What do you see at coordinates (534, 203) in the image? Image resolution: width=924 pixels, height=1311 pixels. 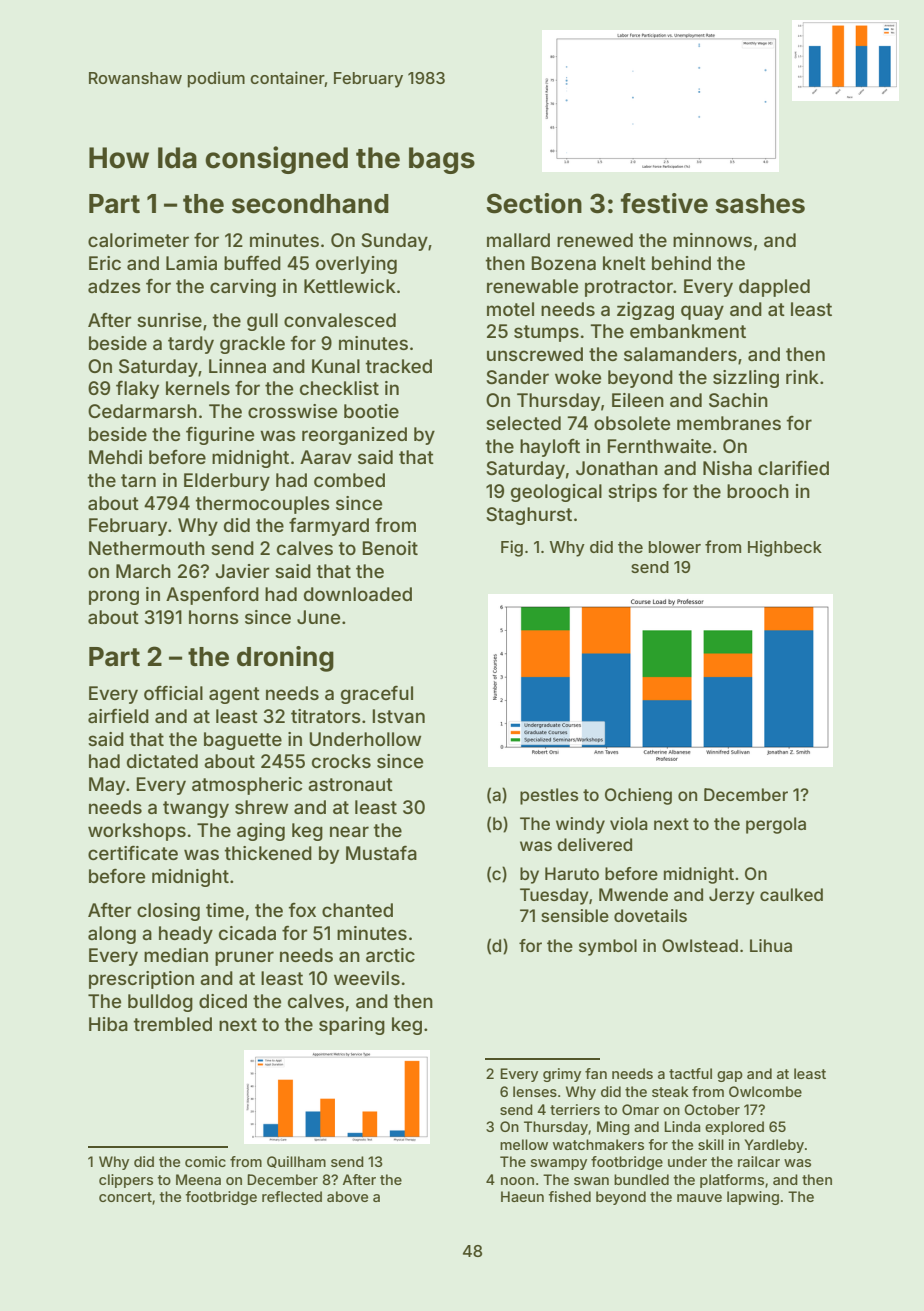 I see `Section` at bounding box center [534, 203].
